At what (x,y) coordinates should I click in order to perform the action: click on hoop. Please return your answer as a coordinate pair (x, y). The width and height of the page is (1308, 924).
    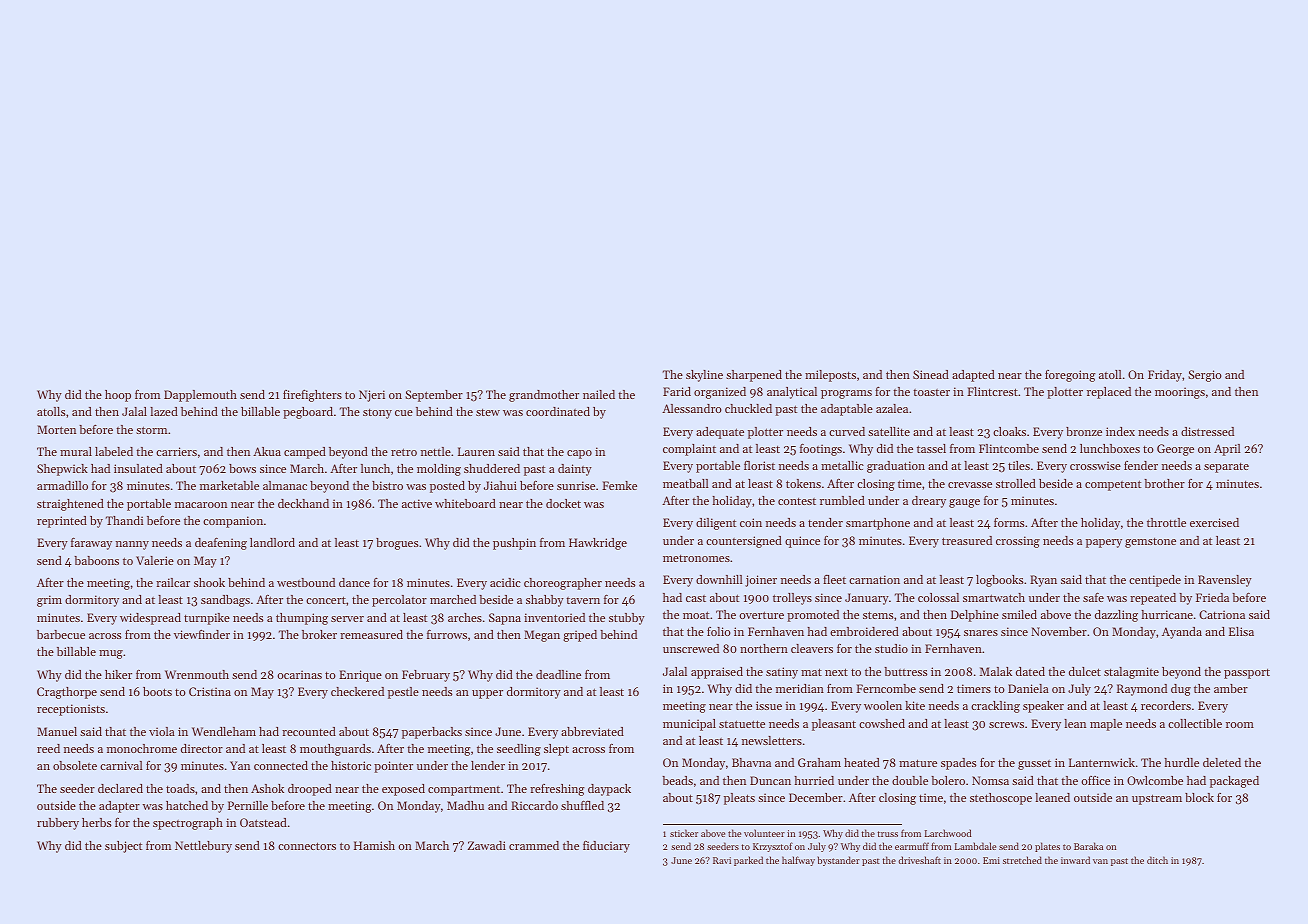
    Looking at the image, I should click on (118, 396).
